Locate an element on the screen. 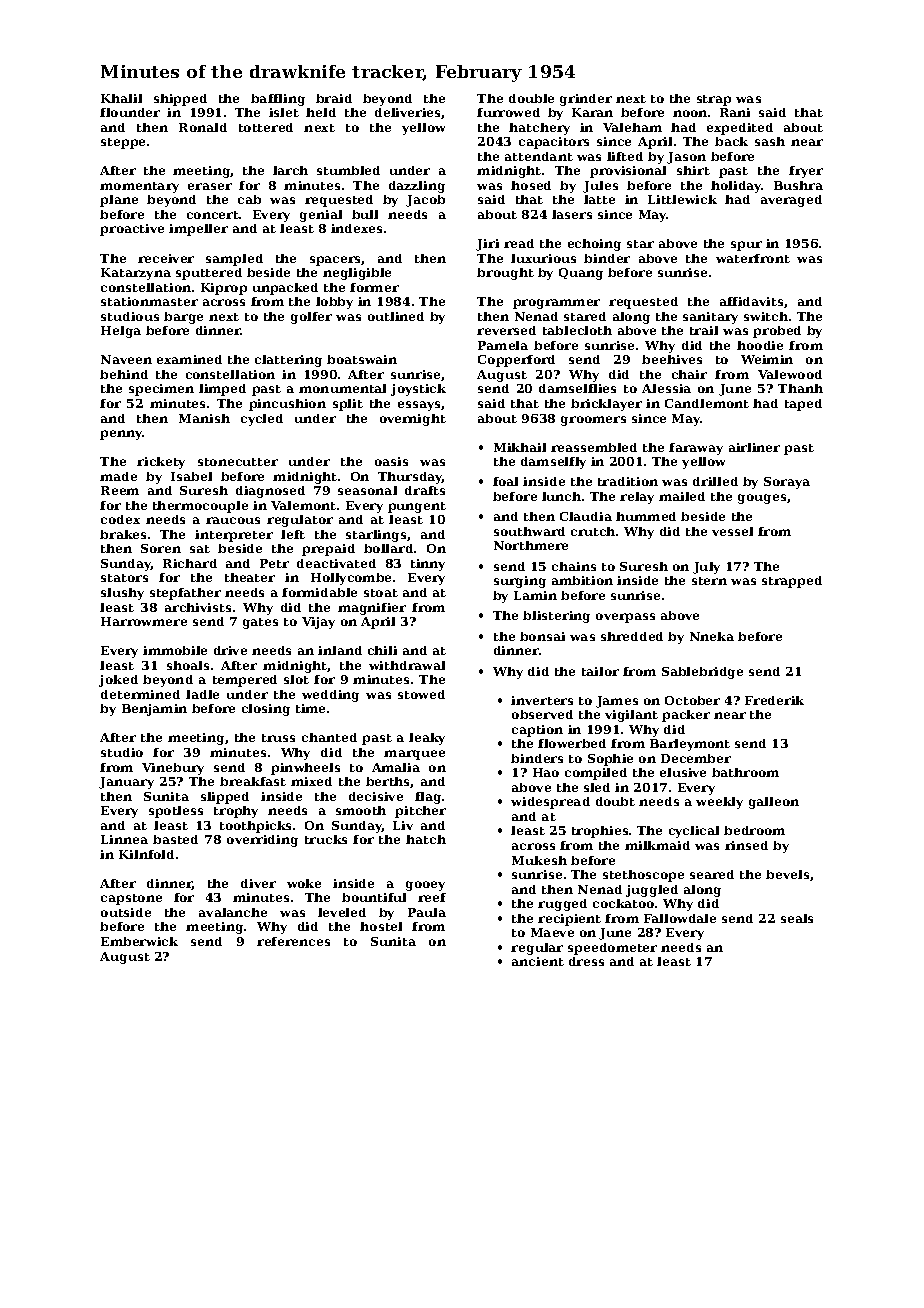 The width and height of the screenshot is (924, 1308). seals is located at coordinates (797, 918).
